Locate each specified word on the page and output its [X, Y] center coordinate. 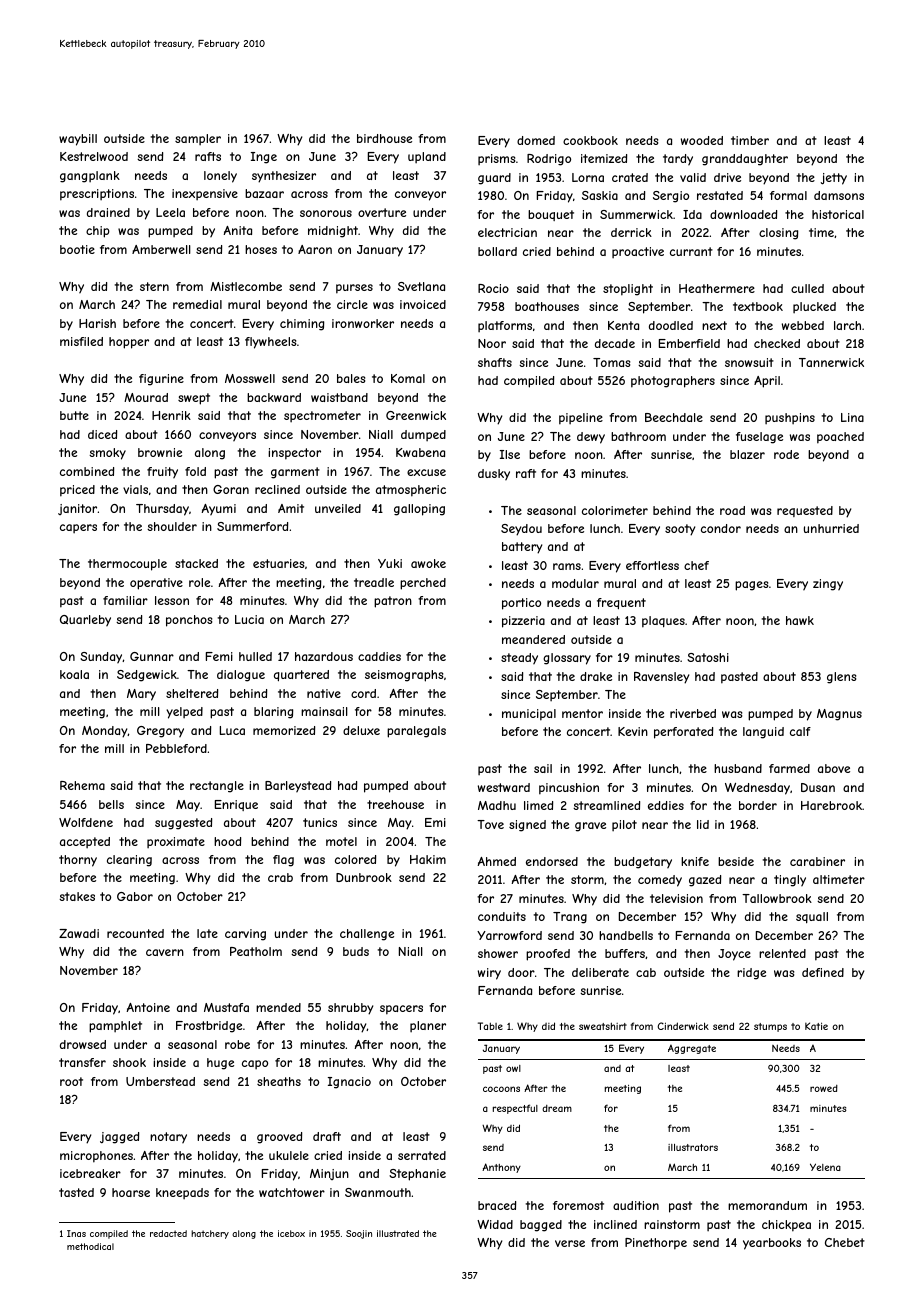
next [714, 325]
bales [351, 378]
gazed [705, 881]
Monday [105, 732]
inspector [294, 454]
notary [168, 1138]
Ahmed [496, 861]
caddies [379, 656]
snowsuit [749, 362]
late [207, 933]
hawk [800, 620]
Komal [408, 378]
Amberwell [161, 249]
